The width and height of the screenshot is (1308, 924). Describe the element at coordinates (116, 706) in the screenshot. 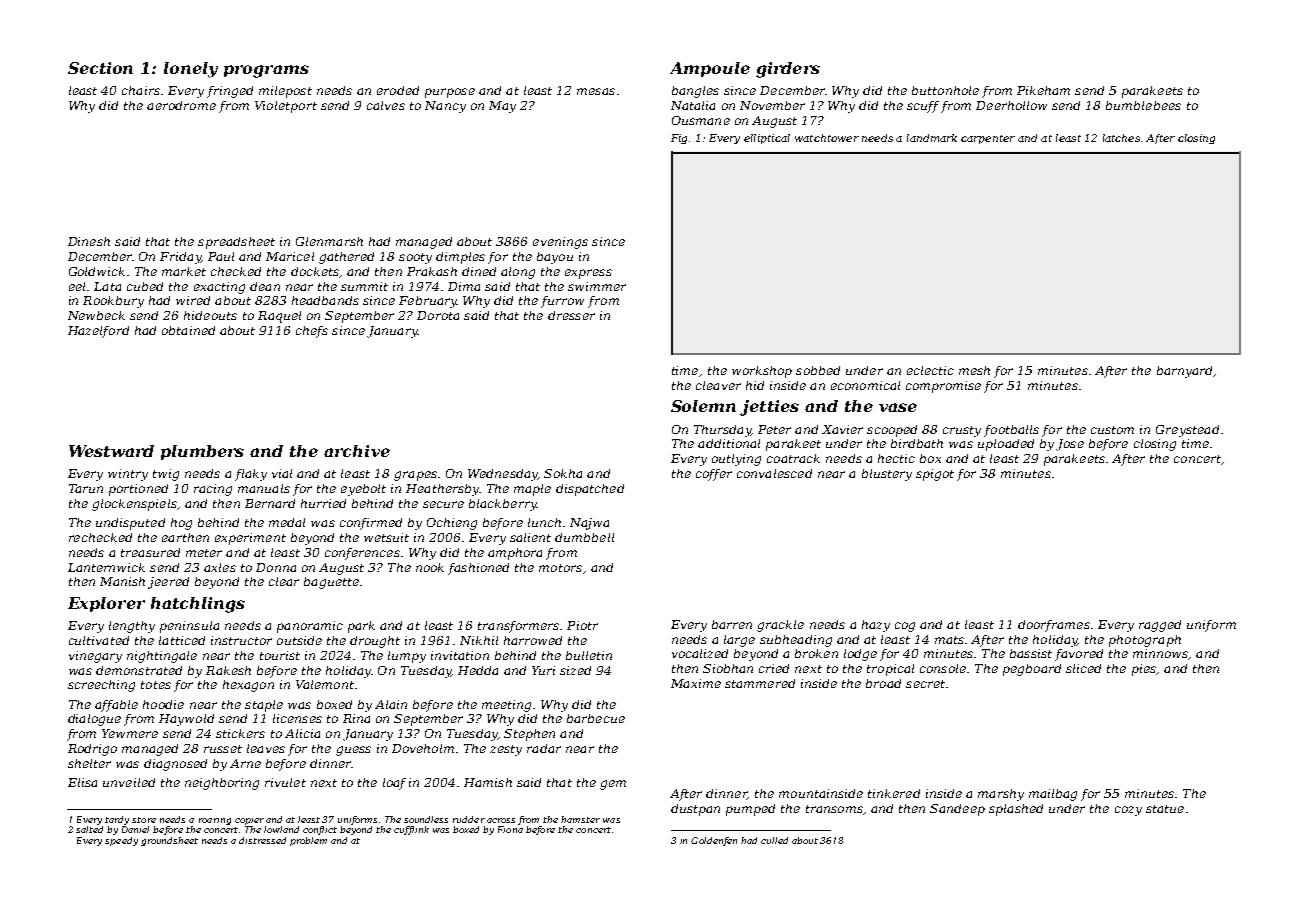

I see `affable` at that location.
